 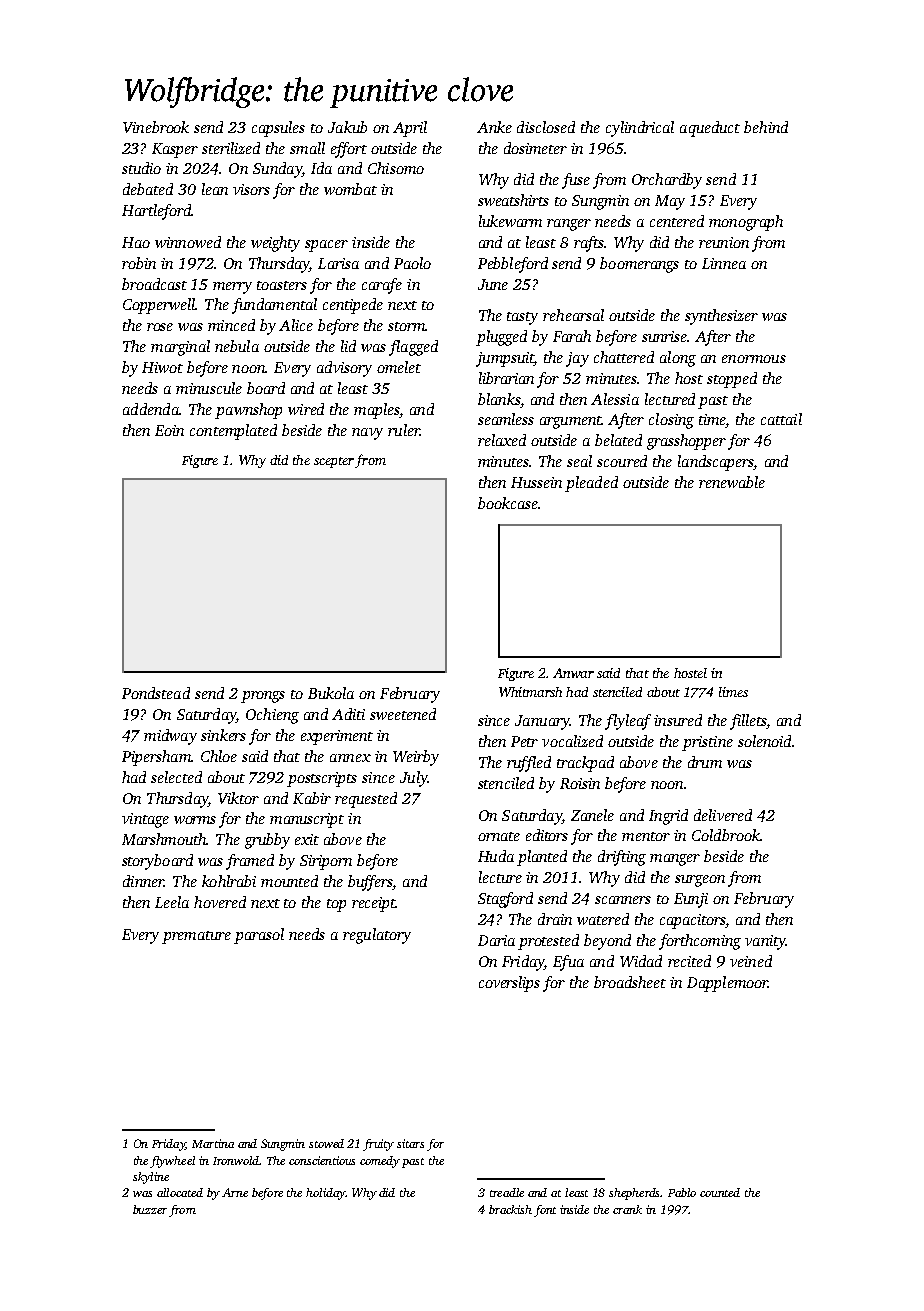 What do you see at coordinates (334, 462) in the screenshot?
I see `scepter` at bounding box center [334, 462].
